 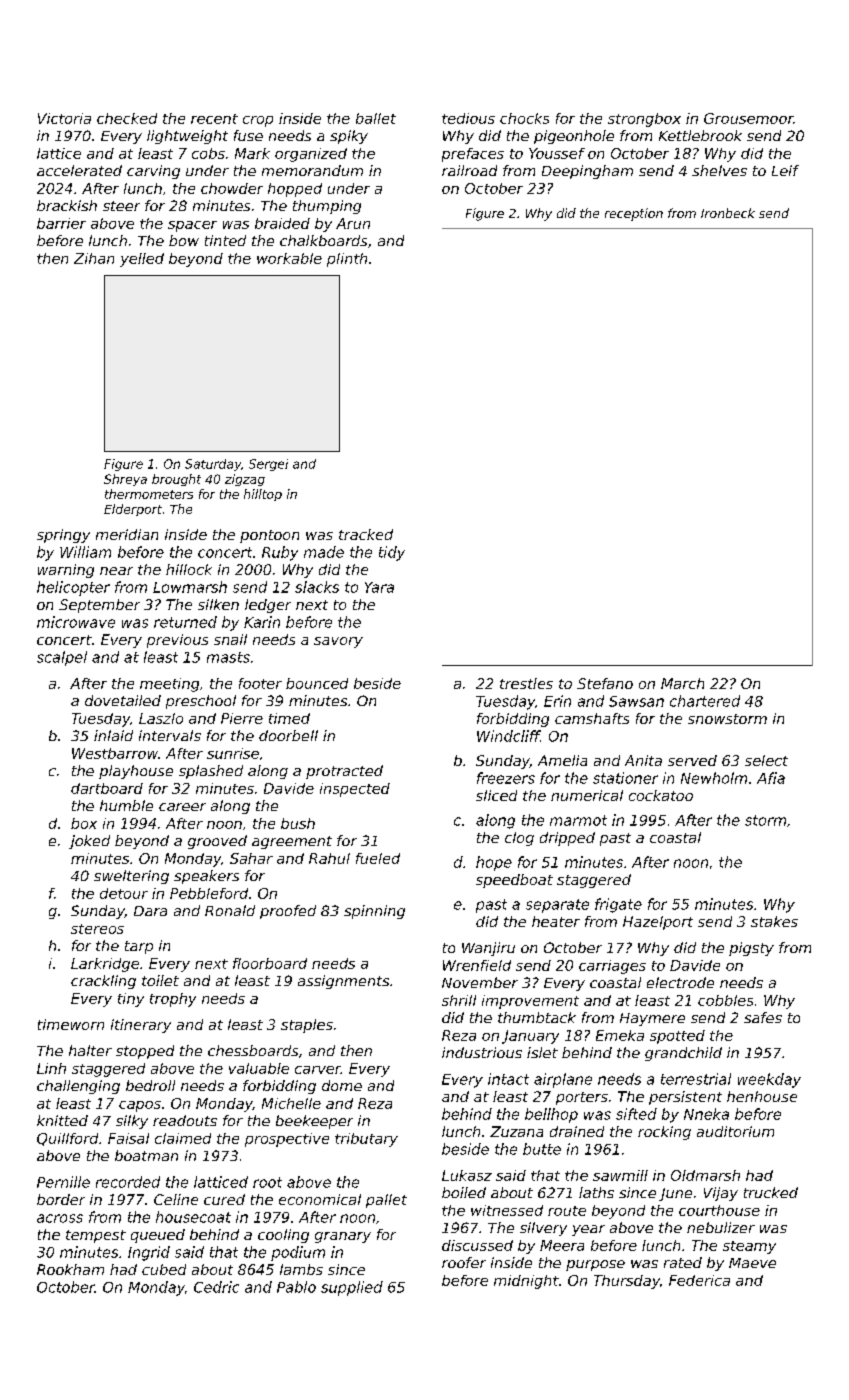 I want to click on Cedric, so click(x=216, y=1287).
